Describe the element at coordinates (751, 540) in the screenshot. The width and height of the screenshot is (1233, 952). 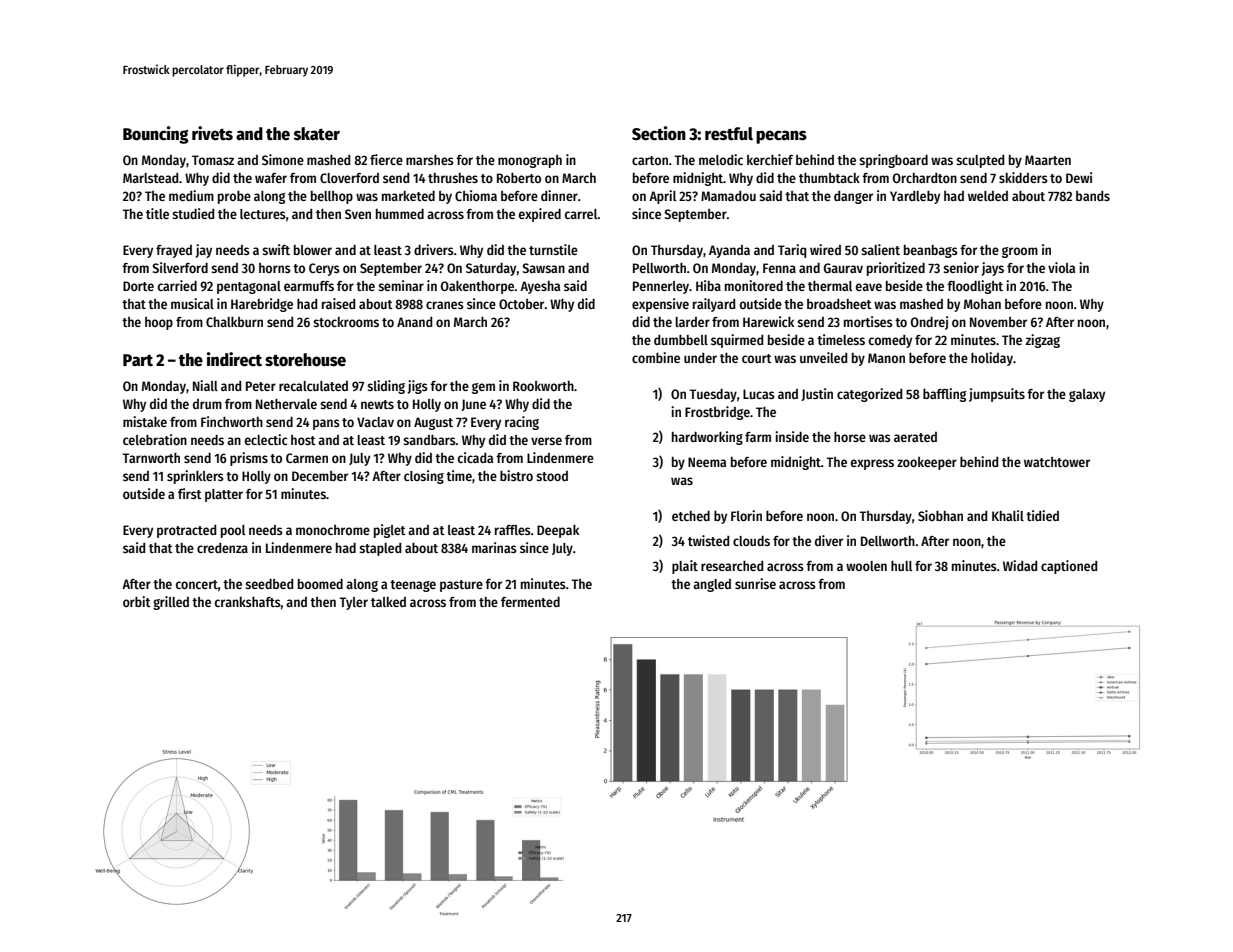
I see `clouds` at that location.
